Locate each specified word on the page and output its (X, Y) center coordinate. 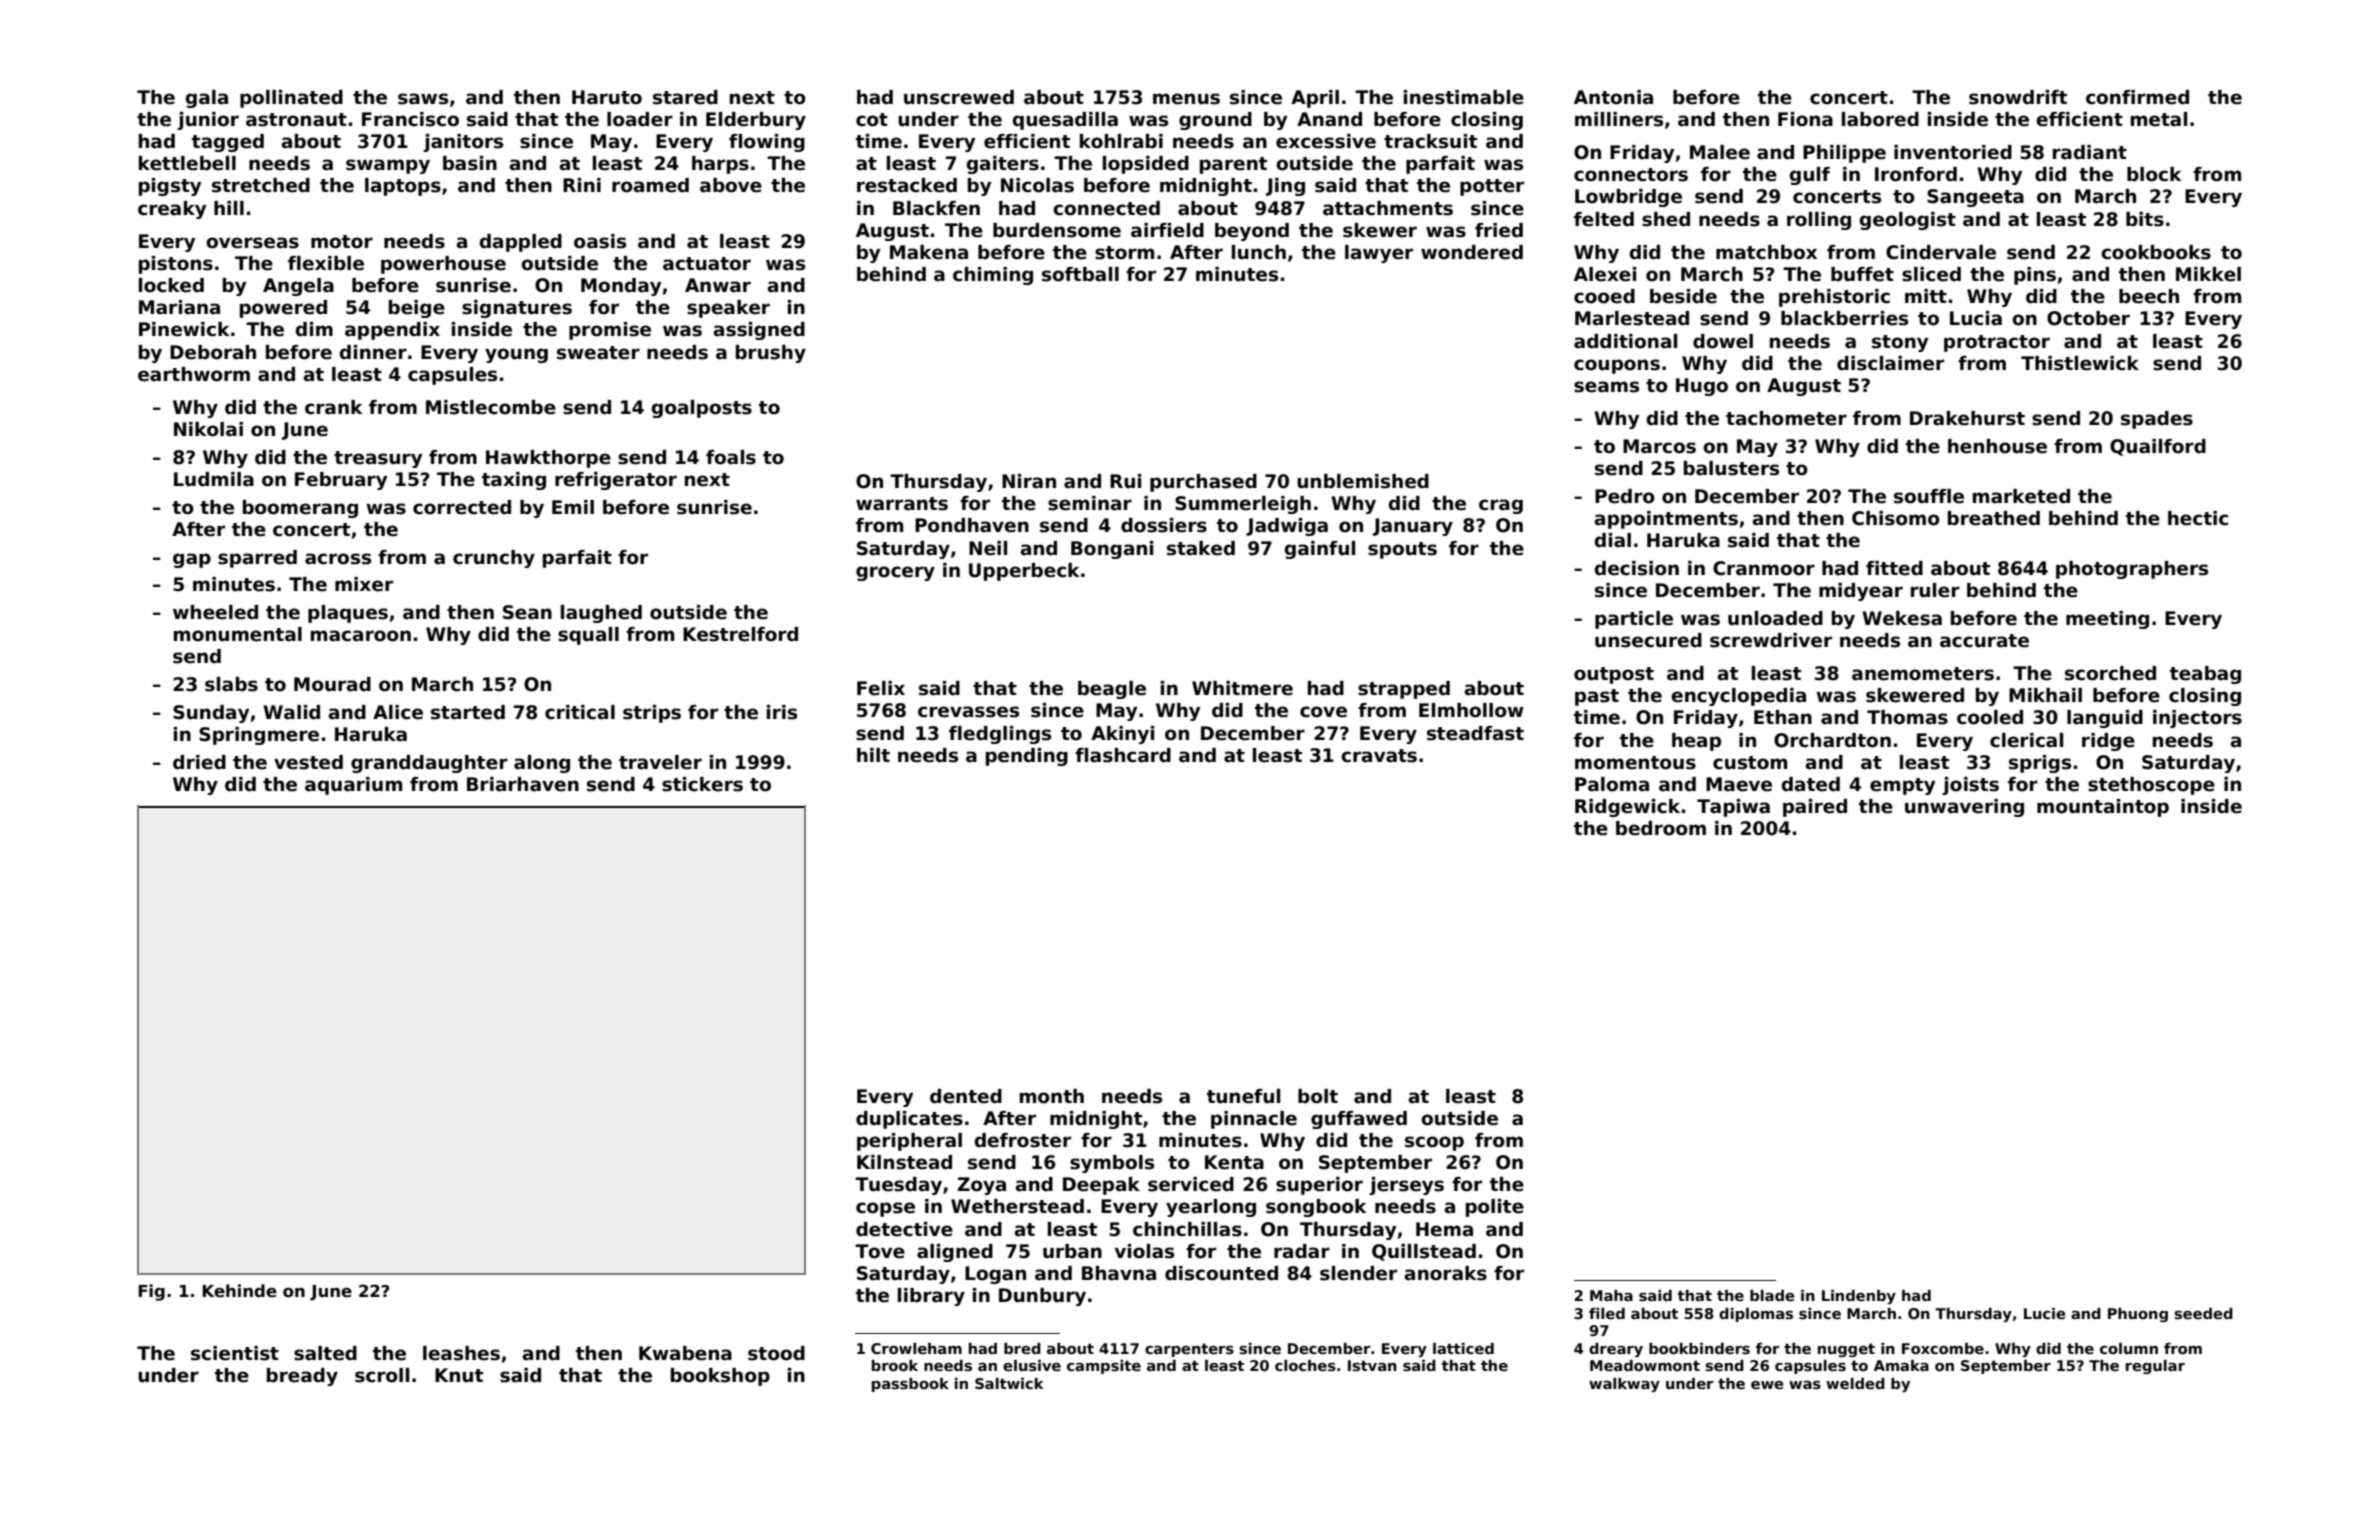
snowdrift (2018, 97)
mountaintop (2103, 808)
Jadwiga (1287, 527)
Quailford (2158, 447)
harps (720, 165)
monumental (238, 634)
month (1052, 1096)
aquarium (353, 786)
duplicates (909, 1120)
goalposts (702, 409)
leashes (461, 1353)
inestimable (1464, 97)
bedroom (1661, 828)
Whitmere (1242, 688)
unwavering (1964, 808)
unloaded (1775, 618)
